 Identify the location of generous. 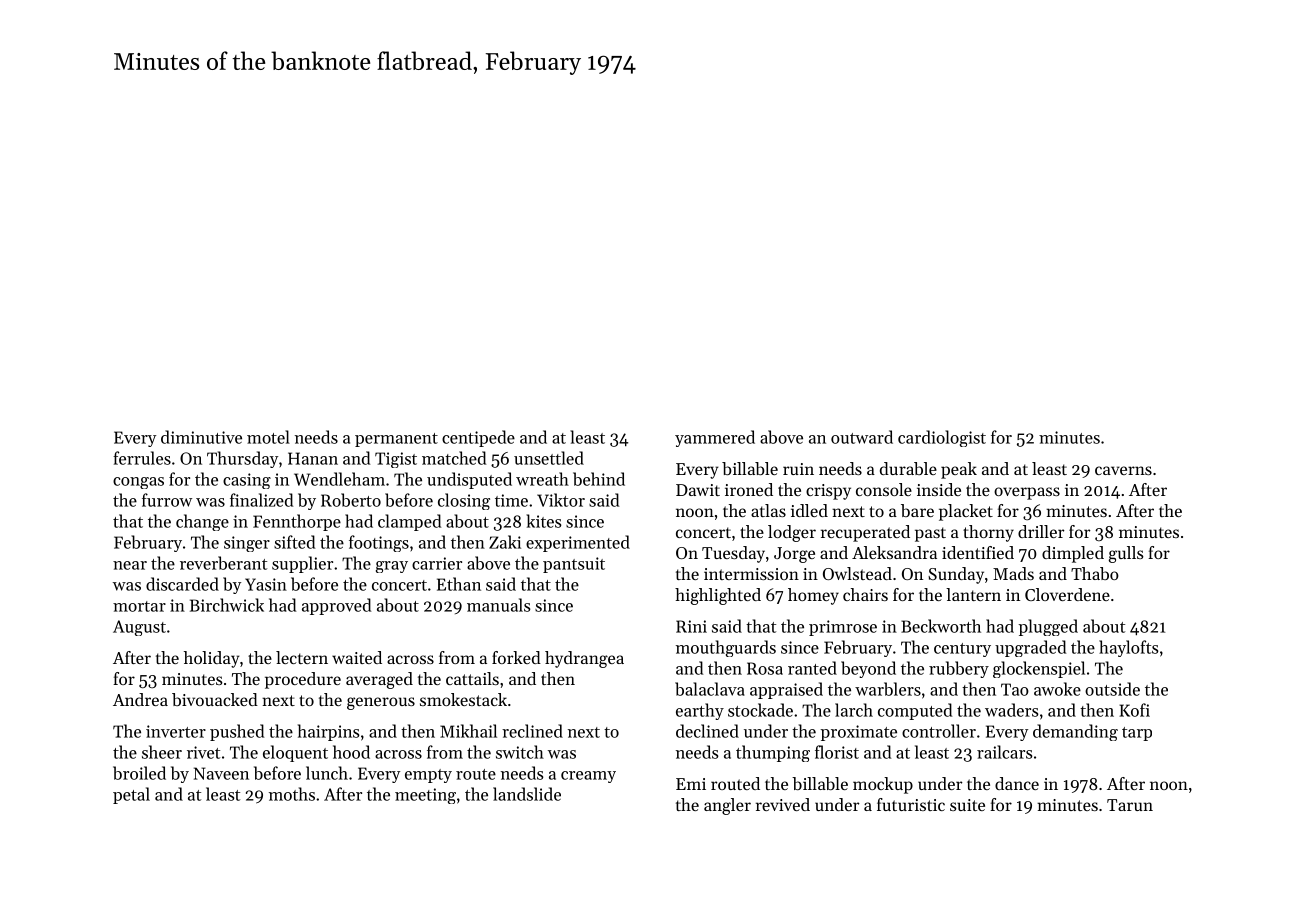
(381, 703).
